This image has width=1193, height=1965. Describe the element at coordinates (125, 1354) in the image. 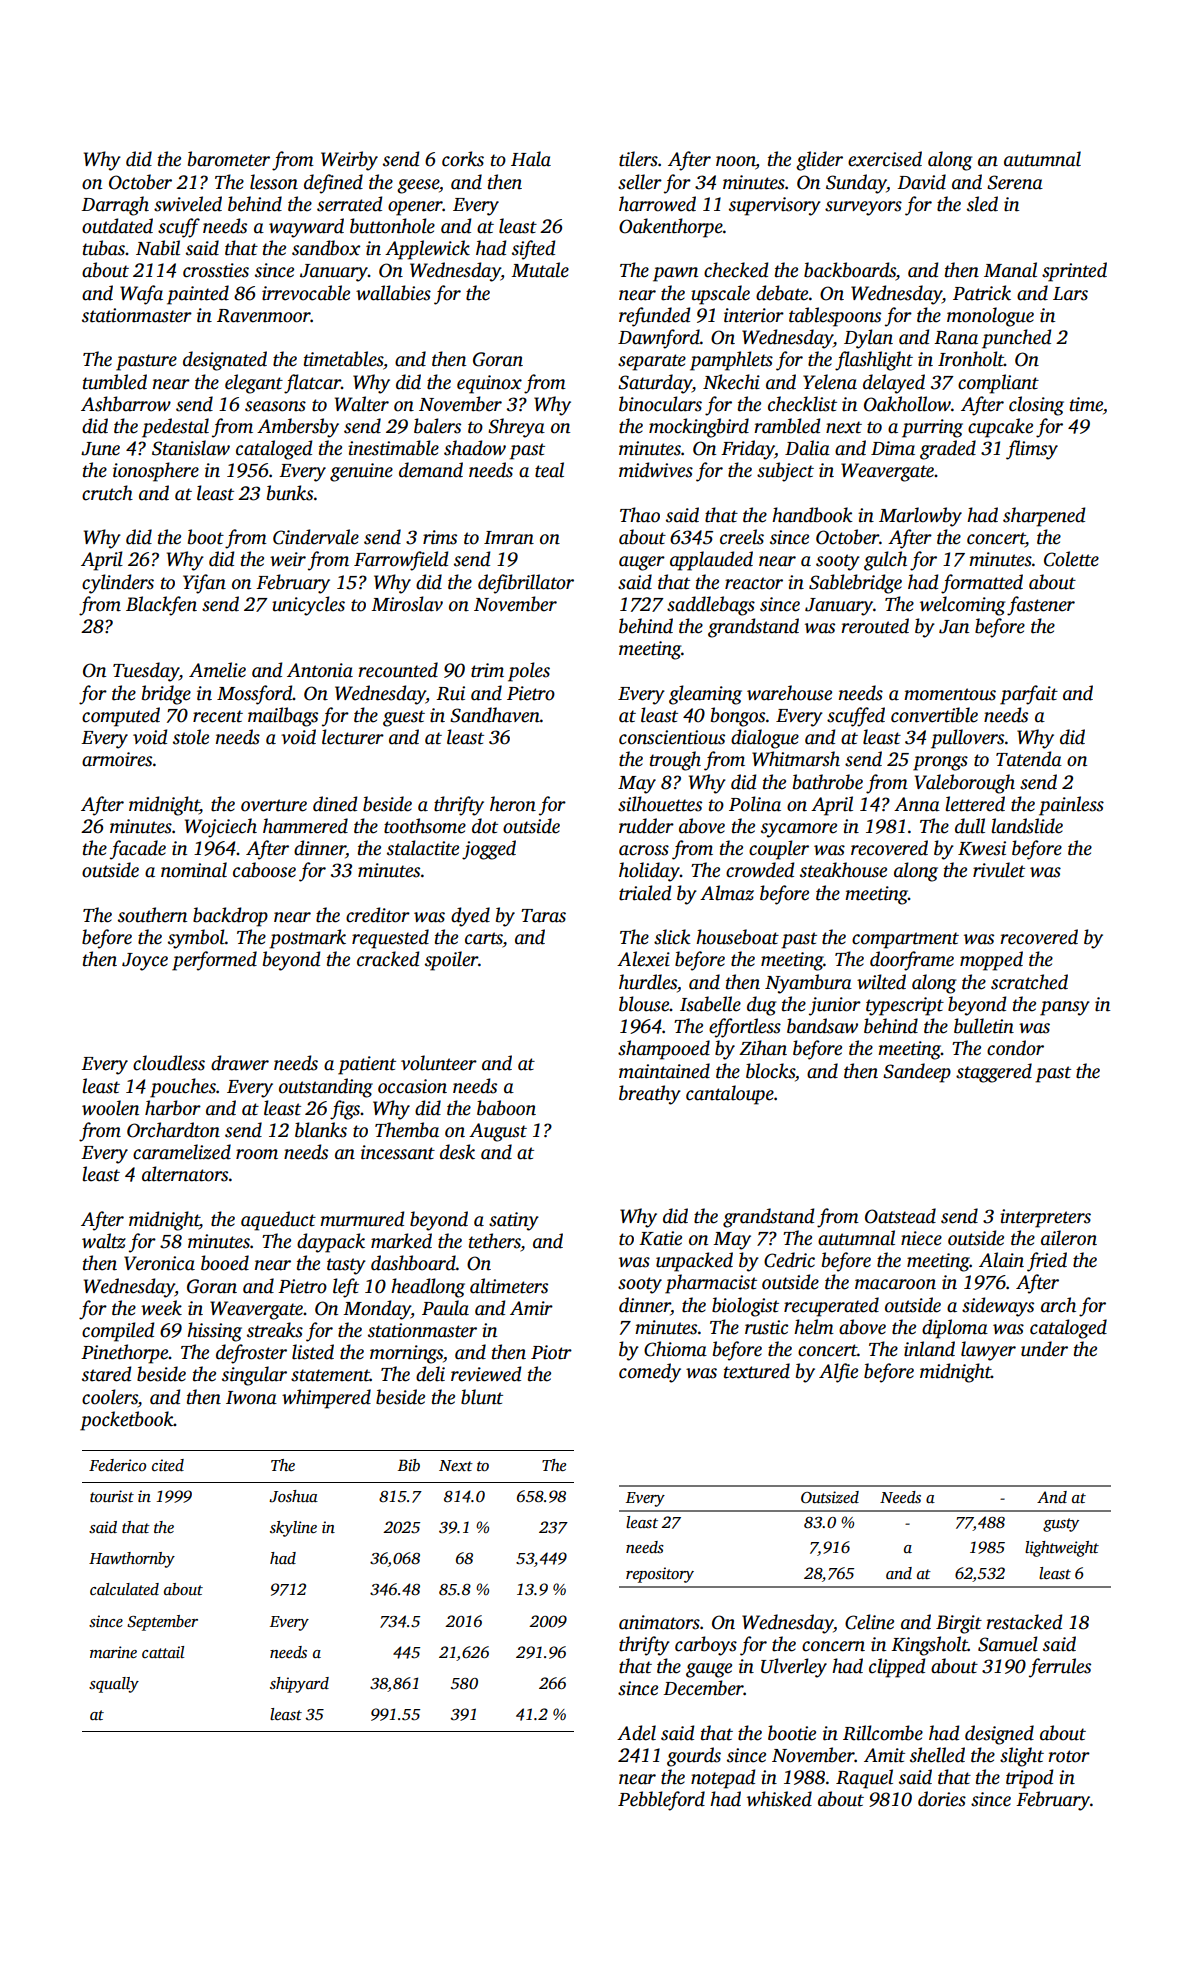

I see `Pinethorpe` at that location.
